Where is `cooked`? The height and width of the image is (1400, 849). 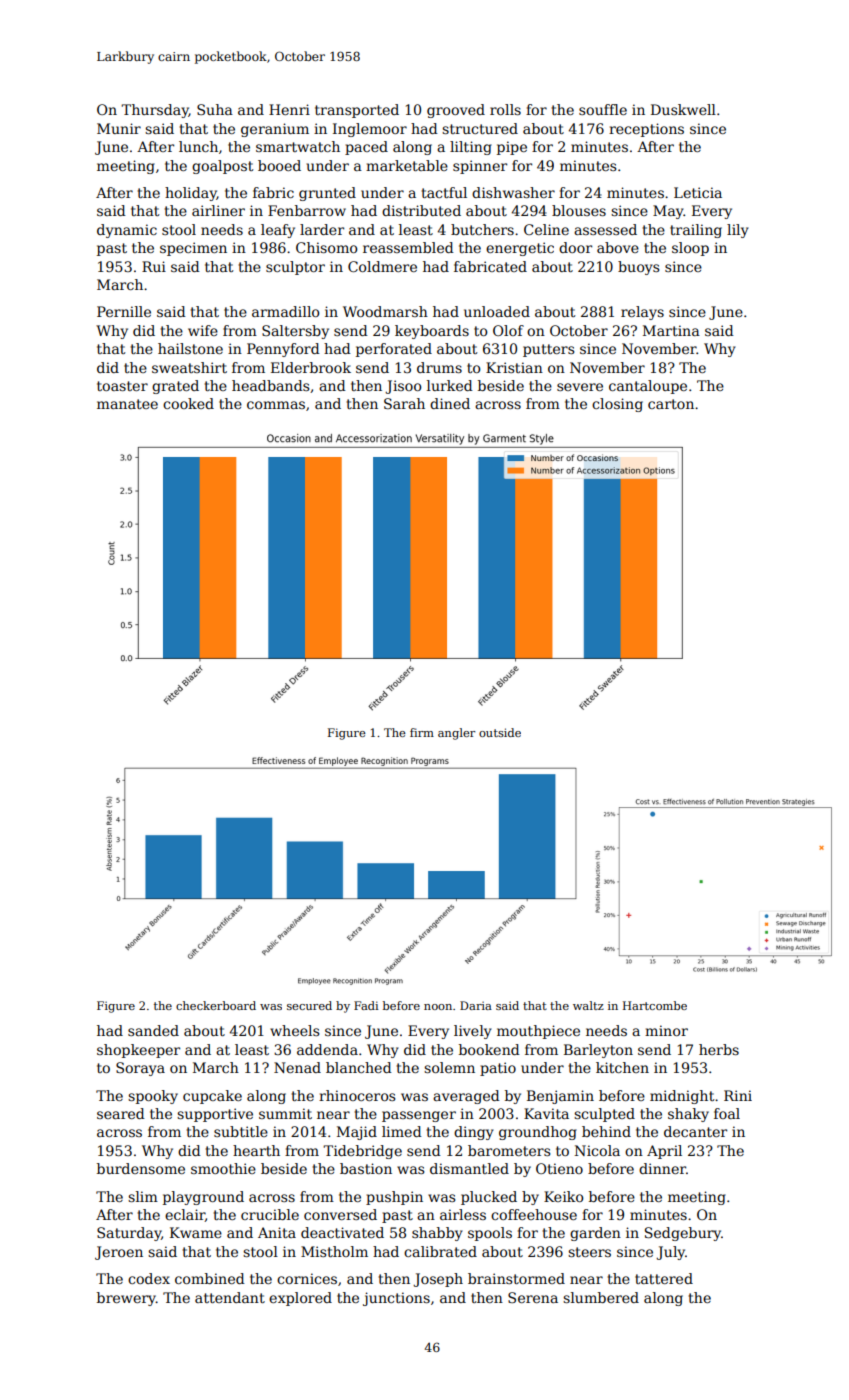 cooked is located at coordinates (188, 403).
